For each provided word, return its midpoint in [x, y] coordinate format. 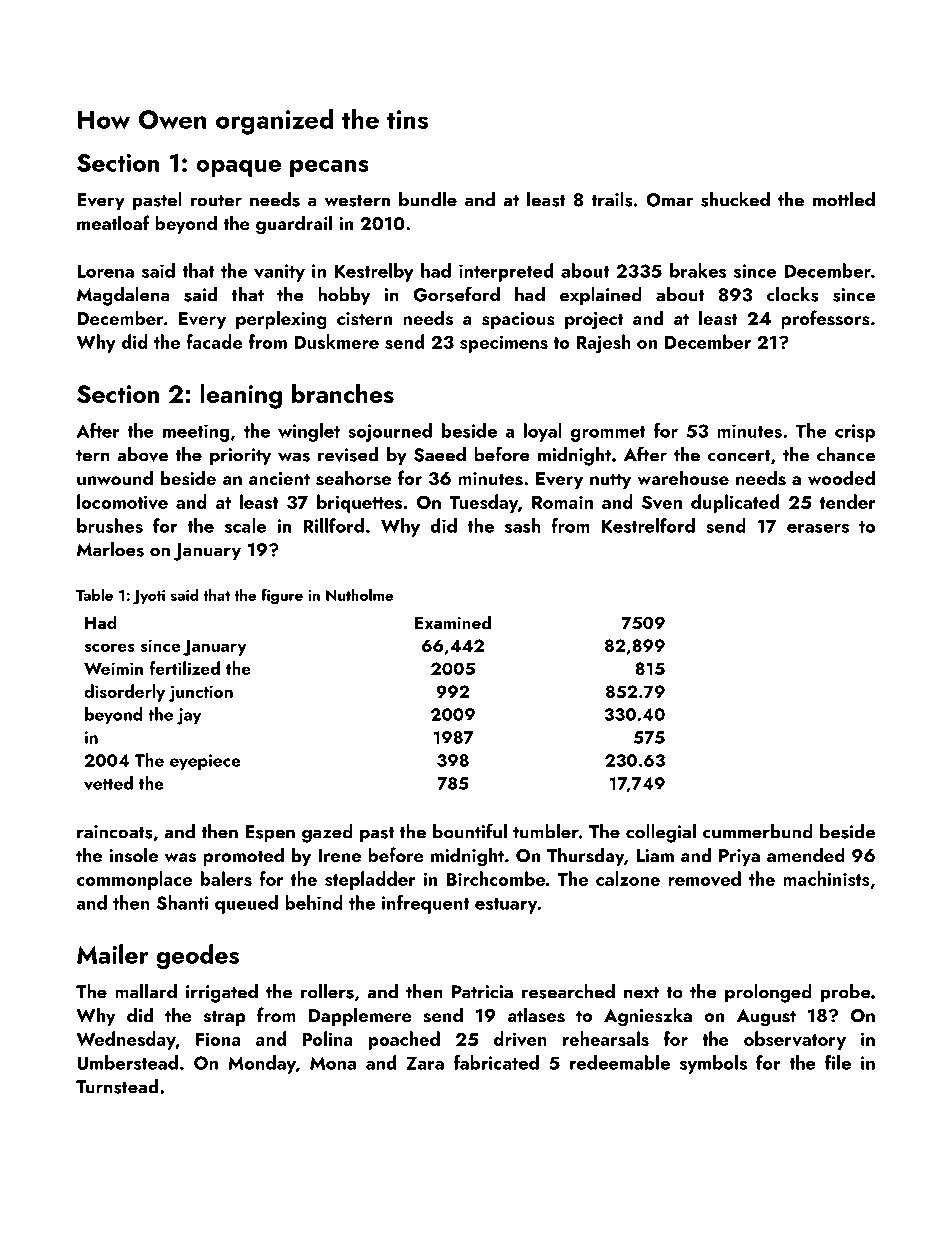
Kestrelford [648, 525]
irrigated [222, 993]
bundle [428, 199]
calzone [628, 878]
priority [240, 457]
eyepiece [205, 762]
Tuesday [484, 503]
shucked [735, 199]
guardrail [294, 225]
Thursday [585, 856]
